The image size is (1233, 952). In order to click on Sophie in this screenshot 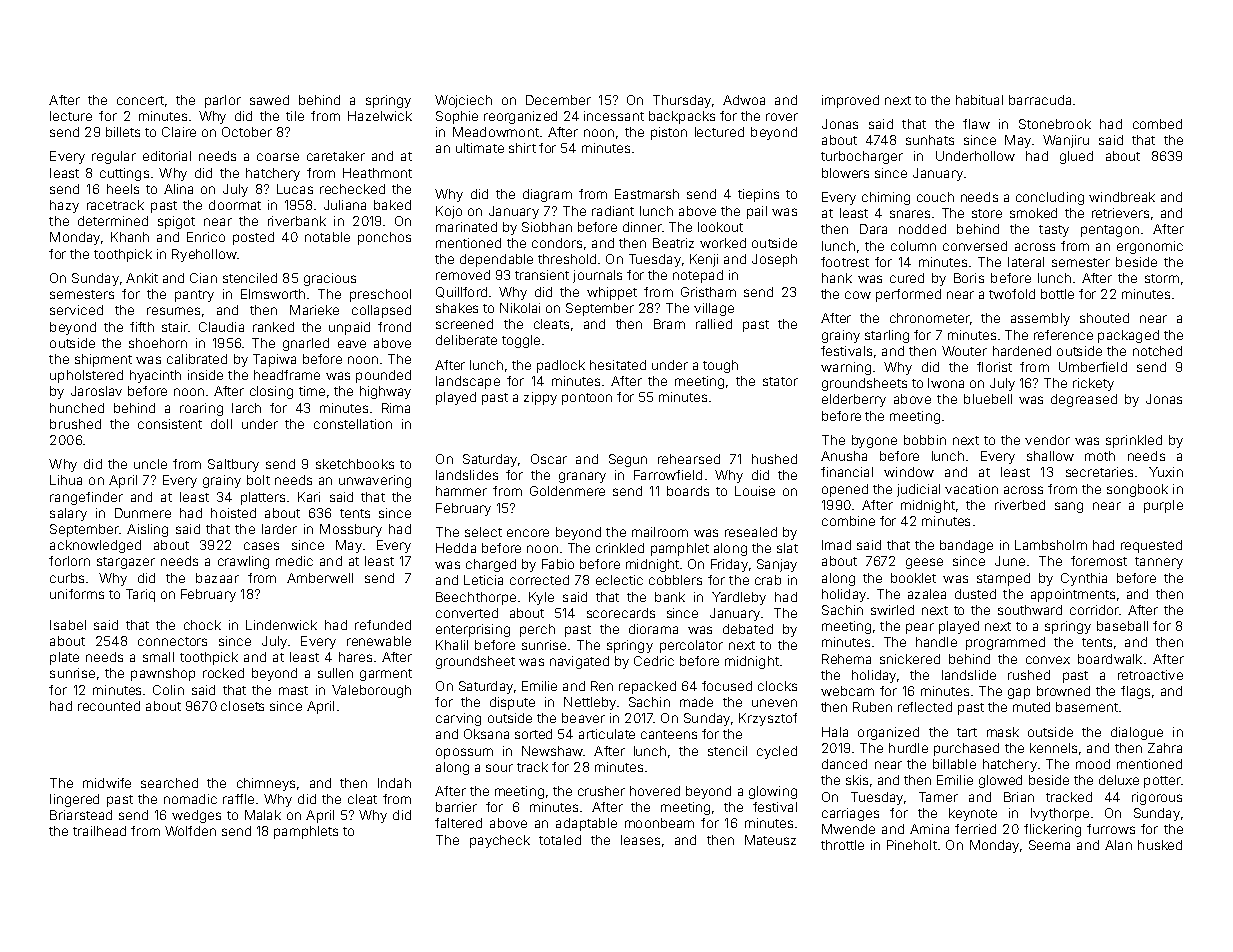, I will do `click(457, 117)`.
